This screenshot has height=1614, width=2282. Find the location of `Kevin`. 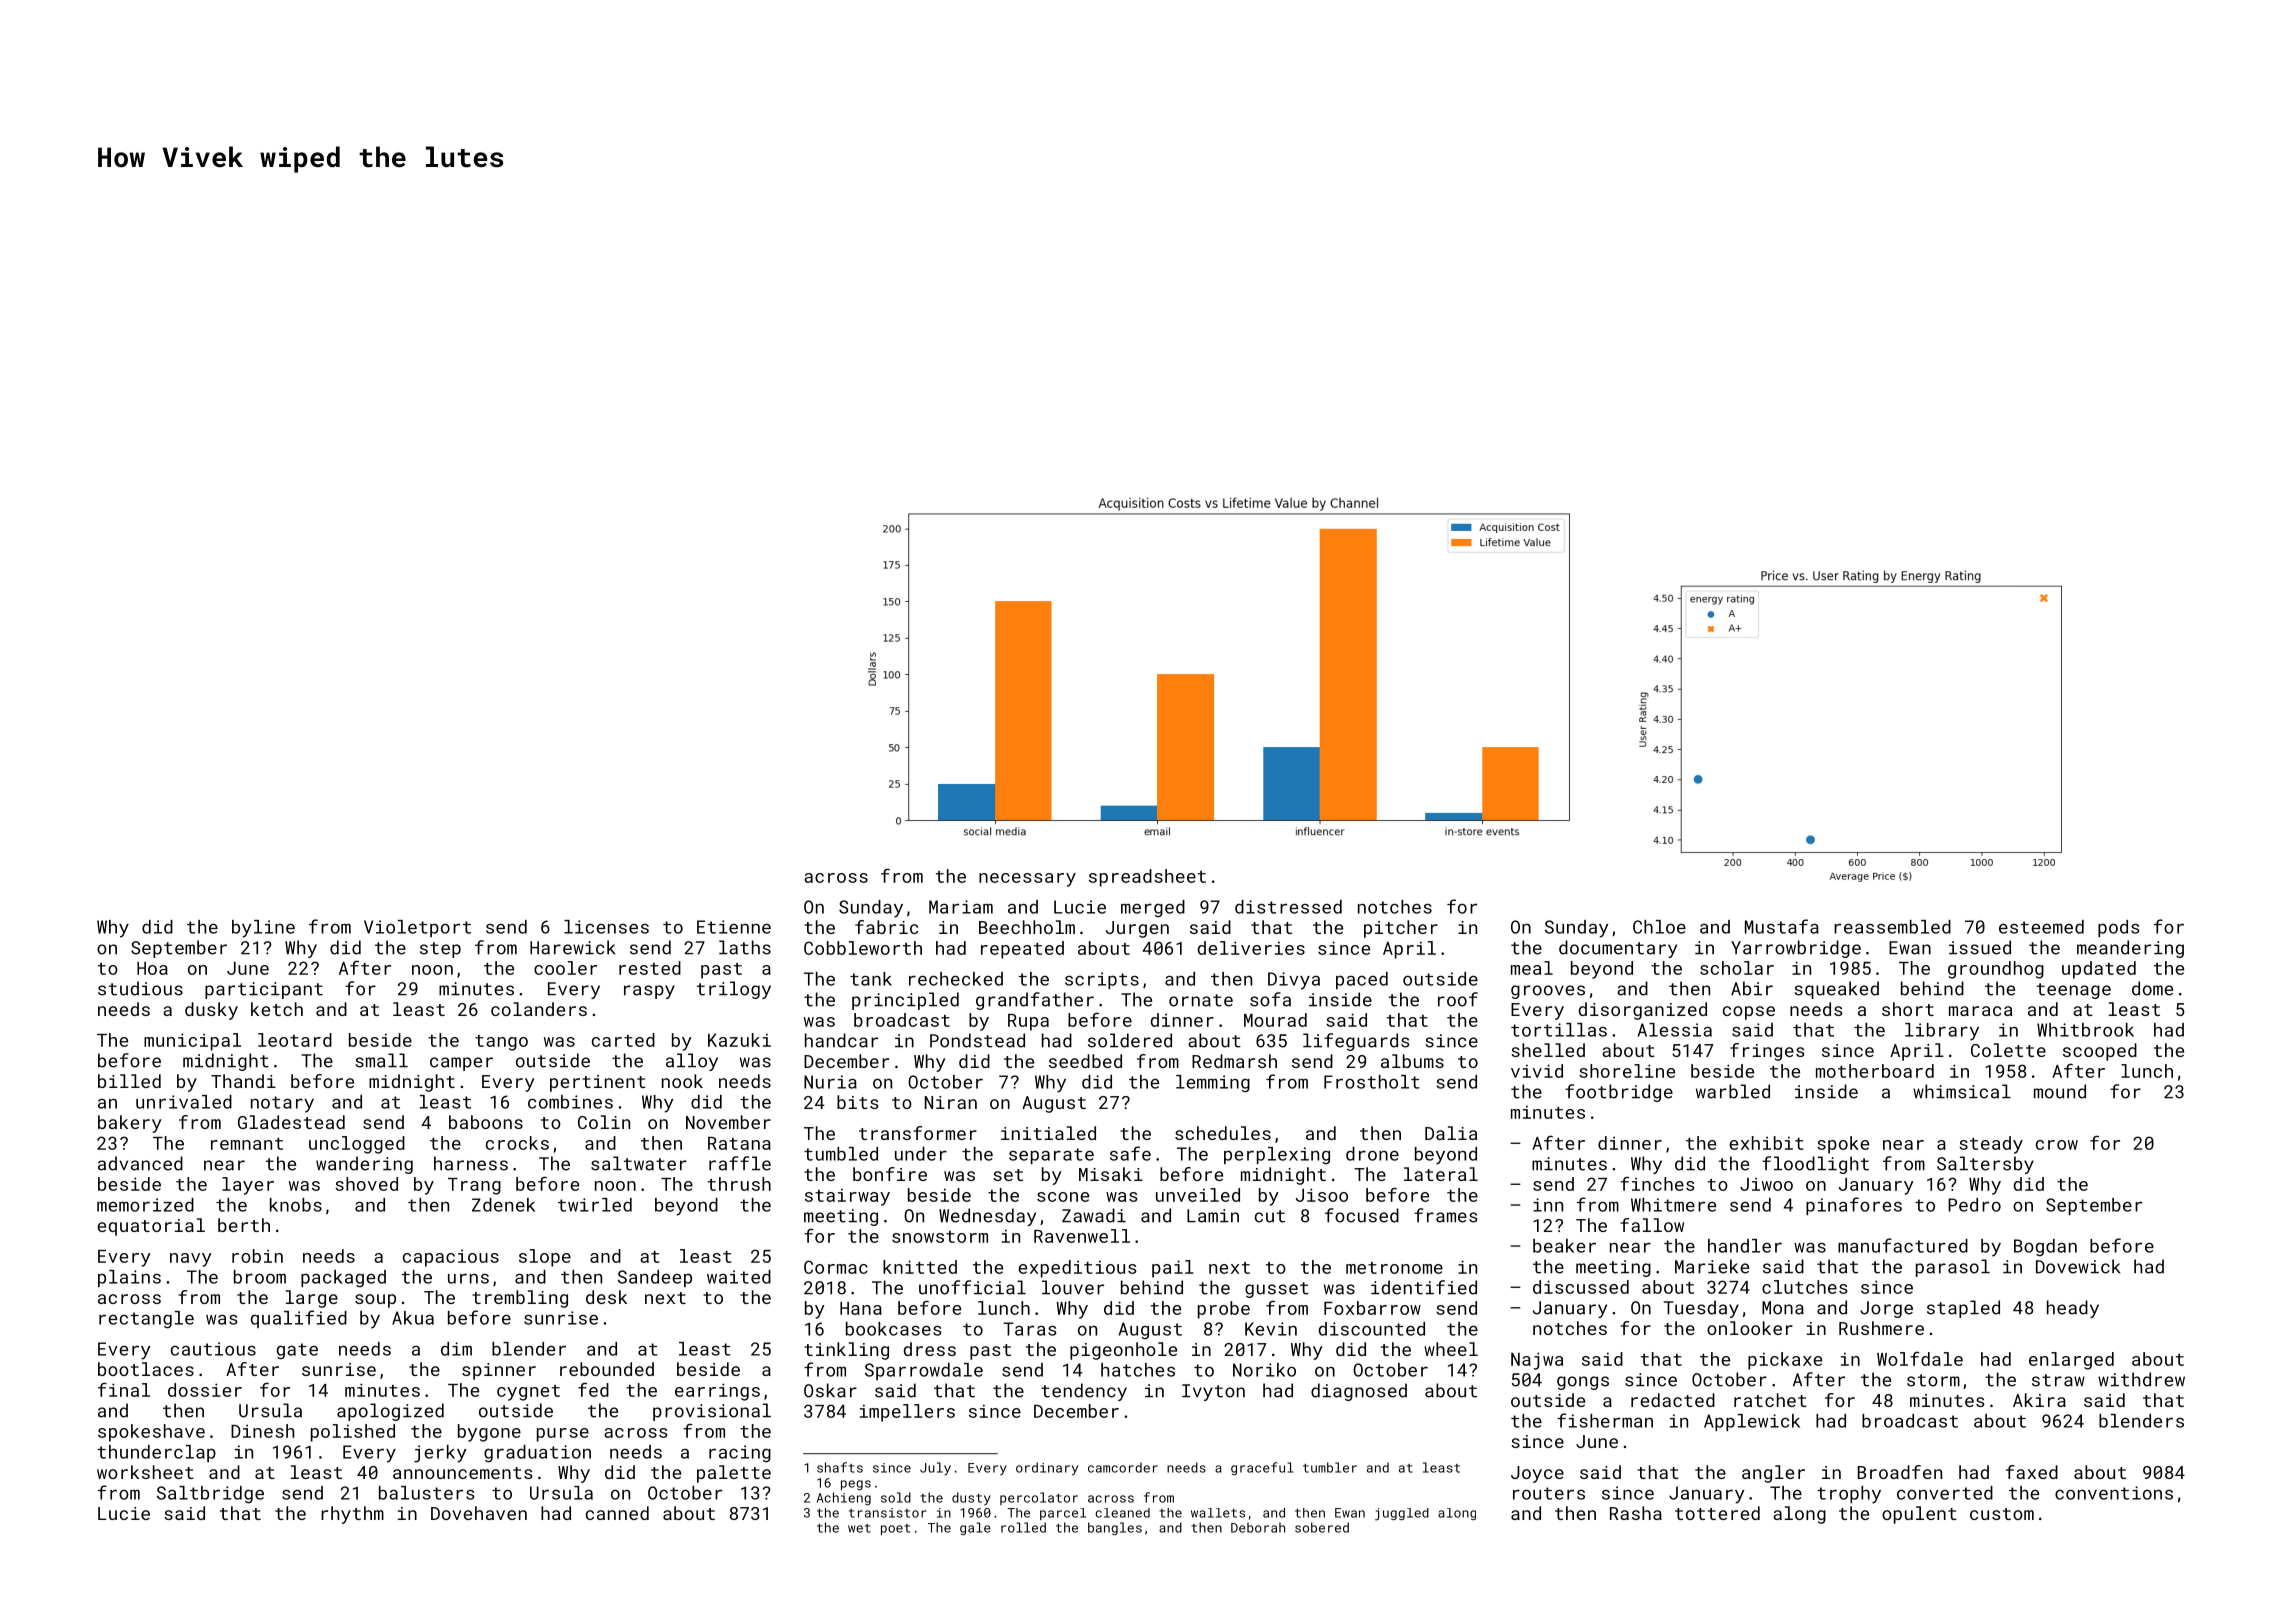

Kevin is located at coordinates (1271, 1329).
